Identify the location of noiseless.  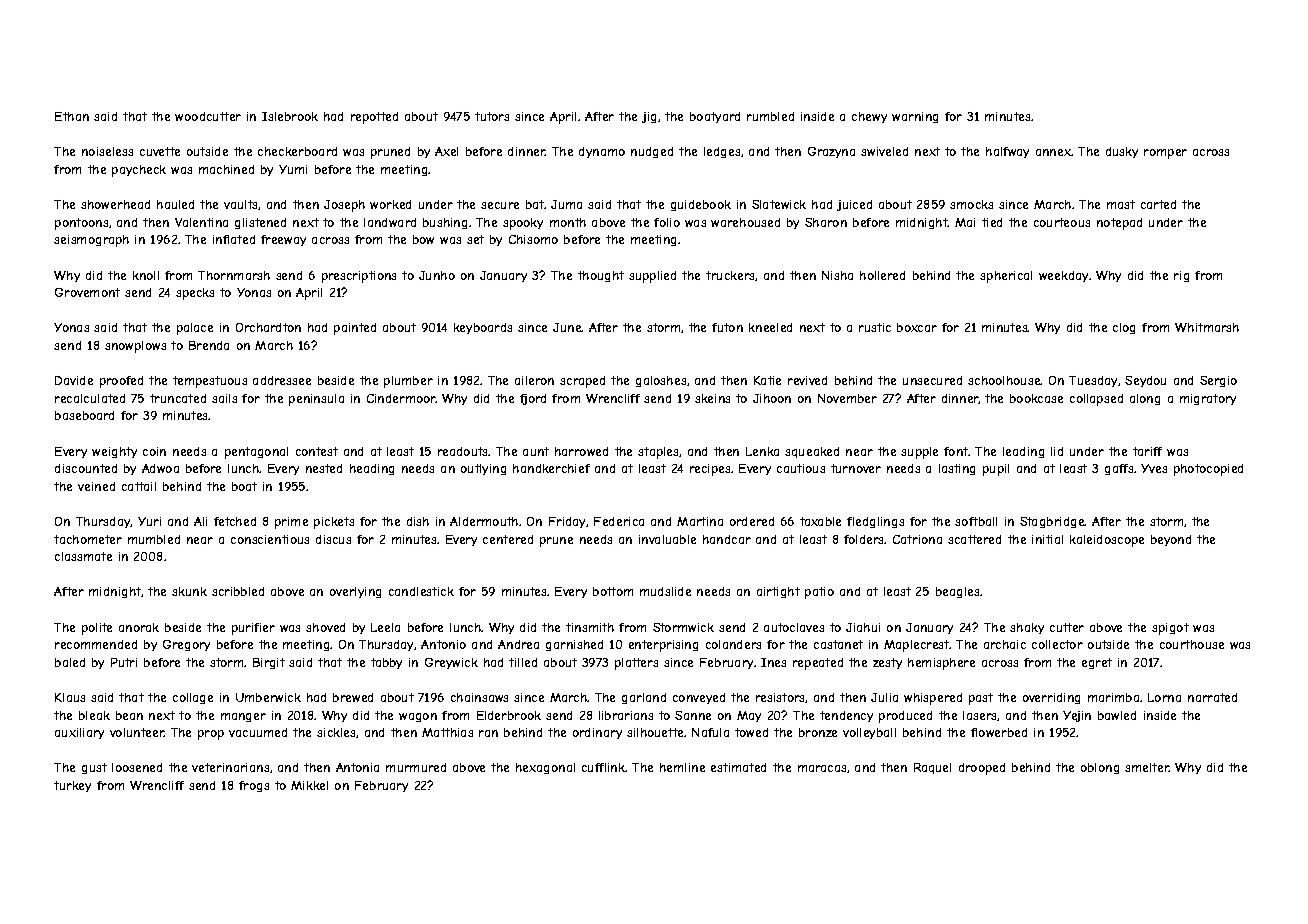
(107, 151).
